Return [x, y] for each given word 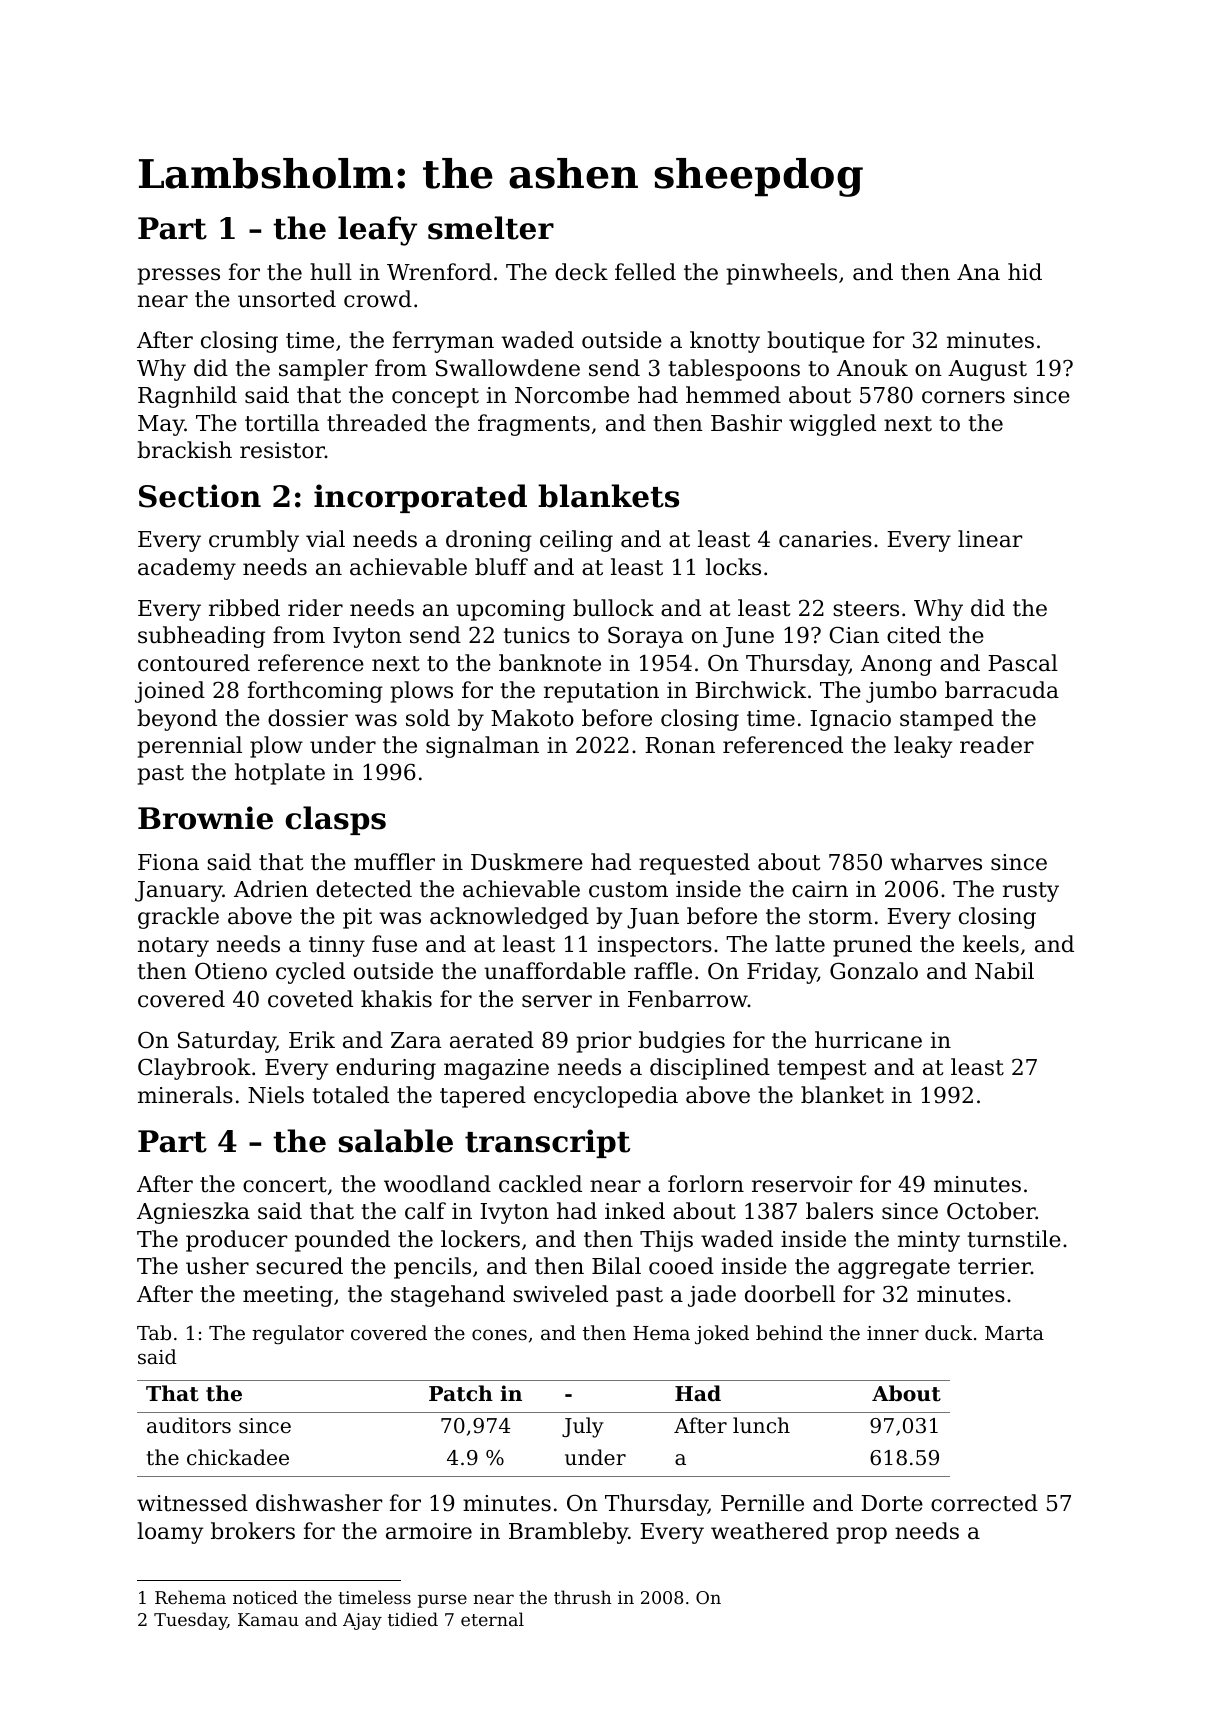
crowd [378, 299]
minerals [185, 1095]
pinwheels [781, 274]
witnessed [192, 1503]
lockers [480, 1239]
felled [645, 272]
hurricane [868, 1040]
